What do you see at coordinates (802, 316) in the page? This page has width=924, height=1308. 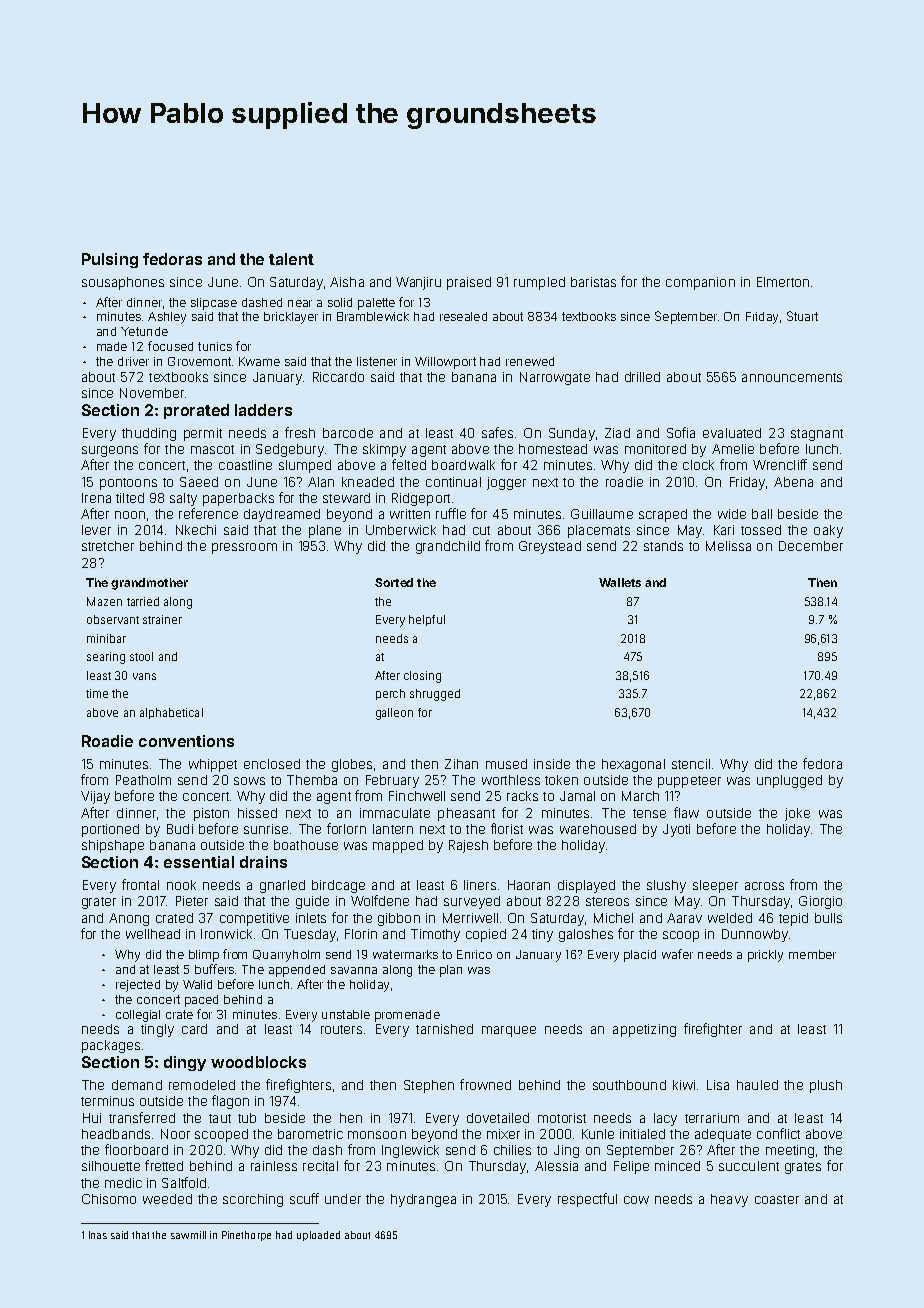 I see `Stuart` at bounding box center [802, 316].
